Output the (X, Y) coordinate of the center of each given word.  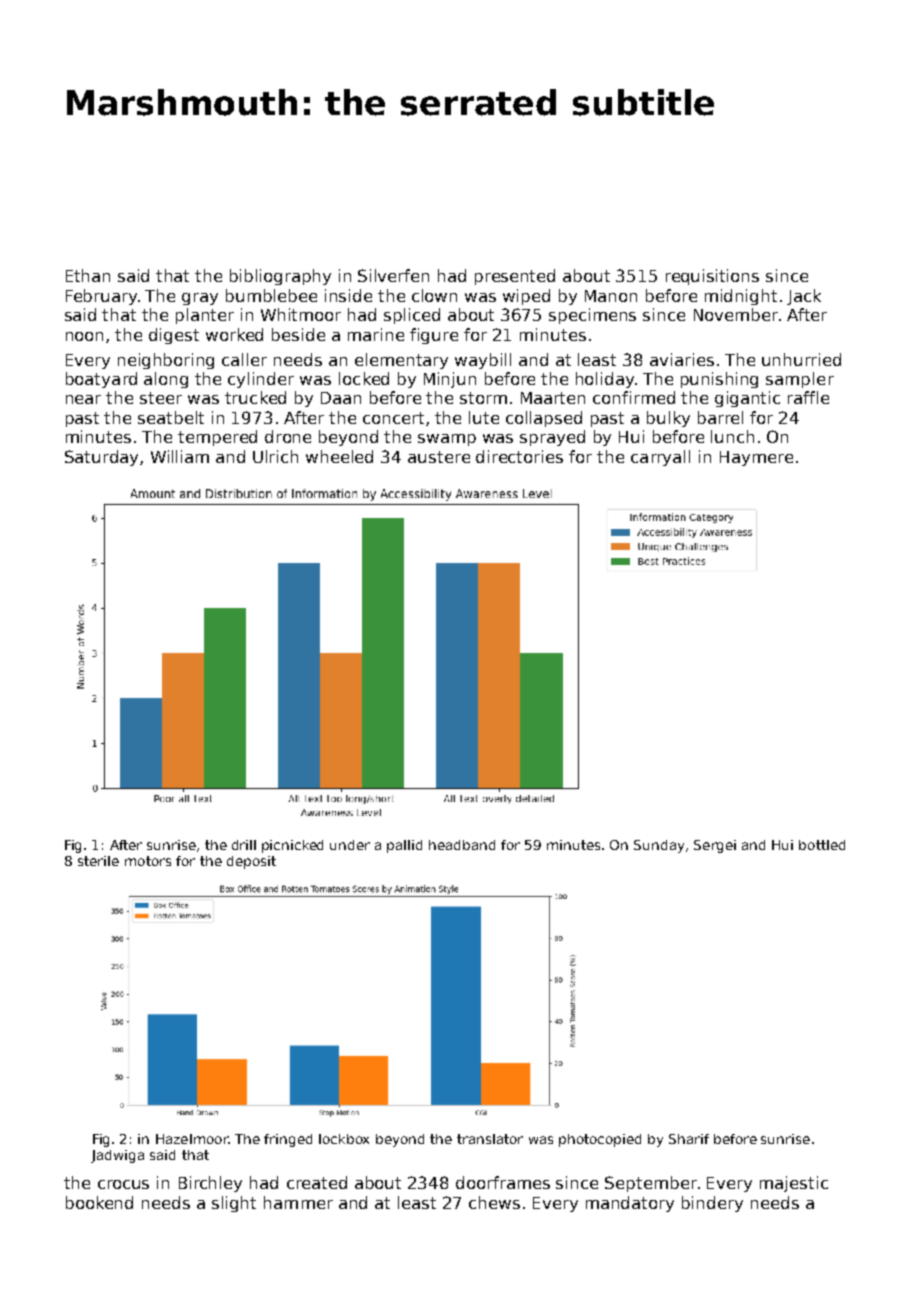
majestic (794, 1184)
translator (490, 1139)
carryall (660, 458)
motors (148, 861)
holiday (605, 380)
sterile (98, 861)
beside (298, 334)
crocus (123, 1184)
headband (462, 845)
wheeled (339, 456)
